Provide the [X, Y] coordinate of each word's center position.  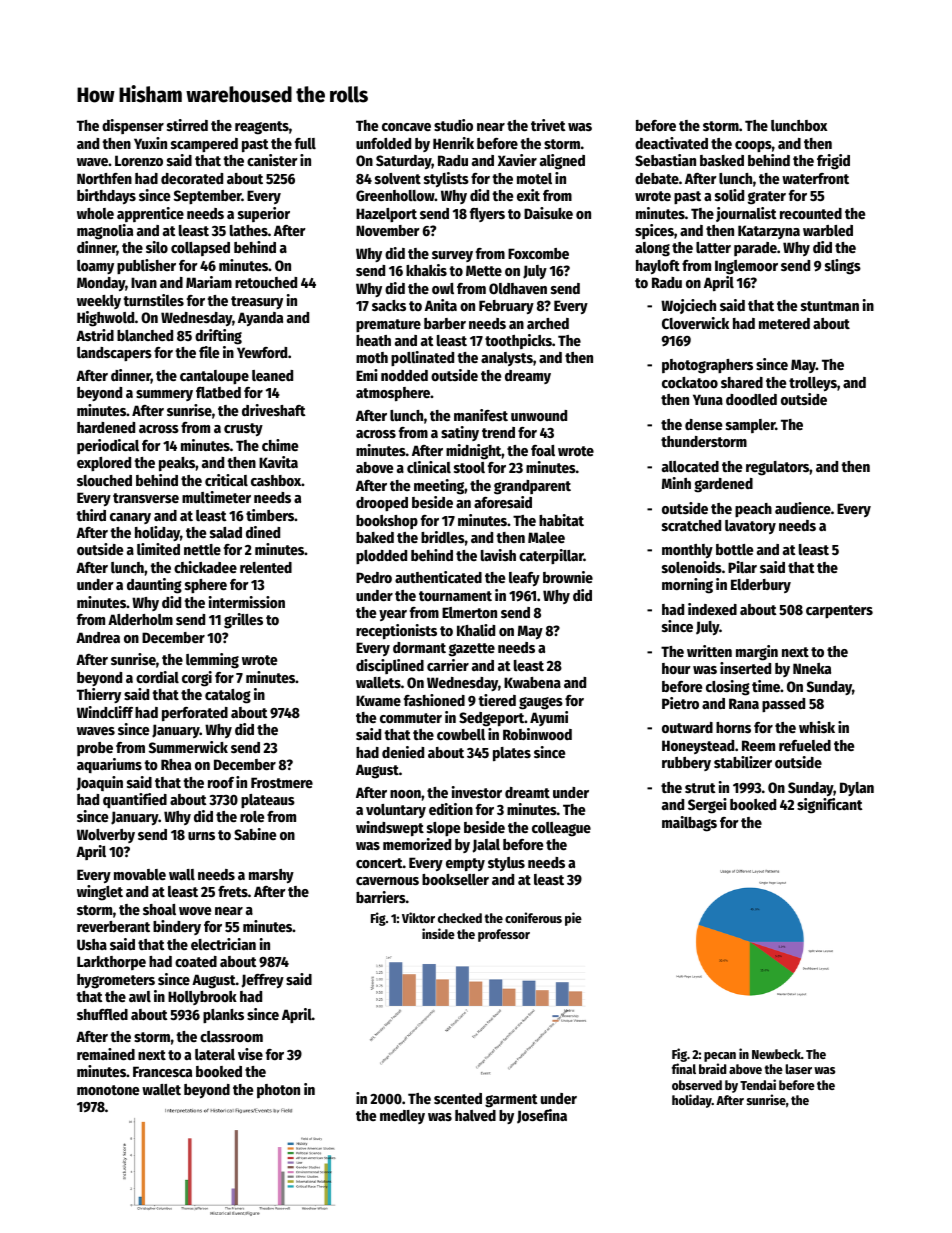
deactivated [671, 143]
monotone [108, 1090]
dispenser [133, 126]
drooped [382, 504]
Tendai [758, 1084]
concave [406, 127]
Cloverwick [695, 323]
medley [402, 1117]
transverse [146, 498]
